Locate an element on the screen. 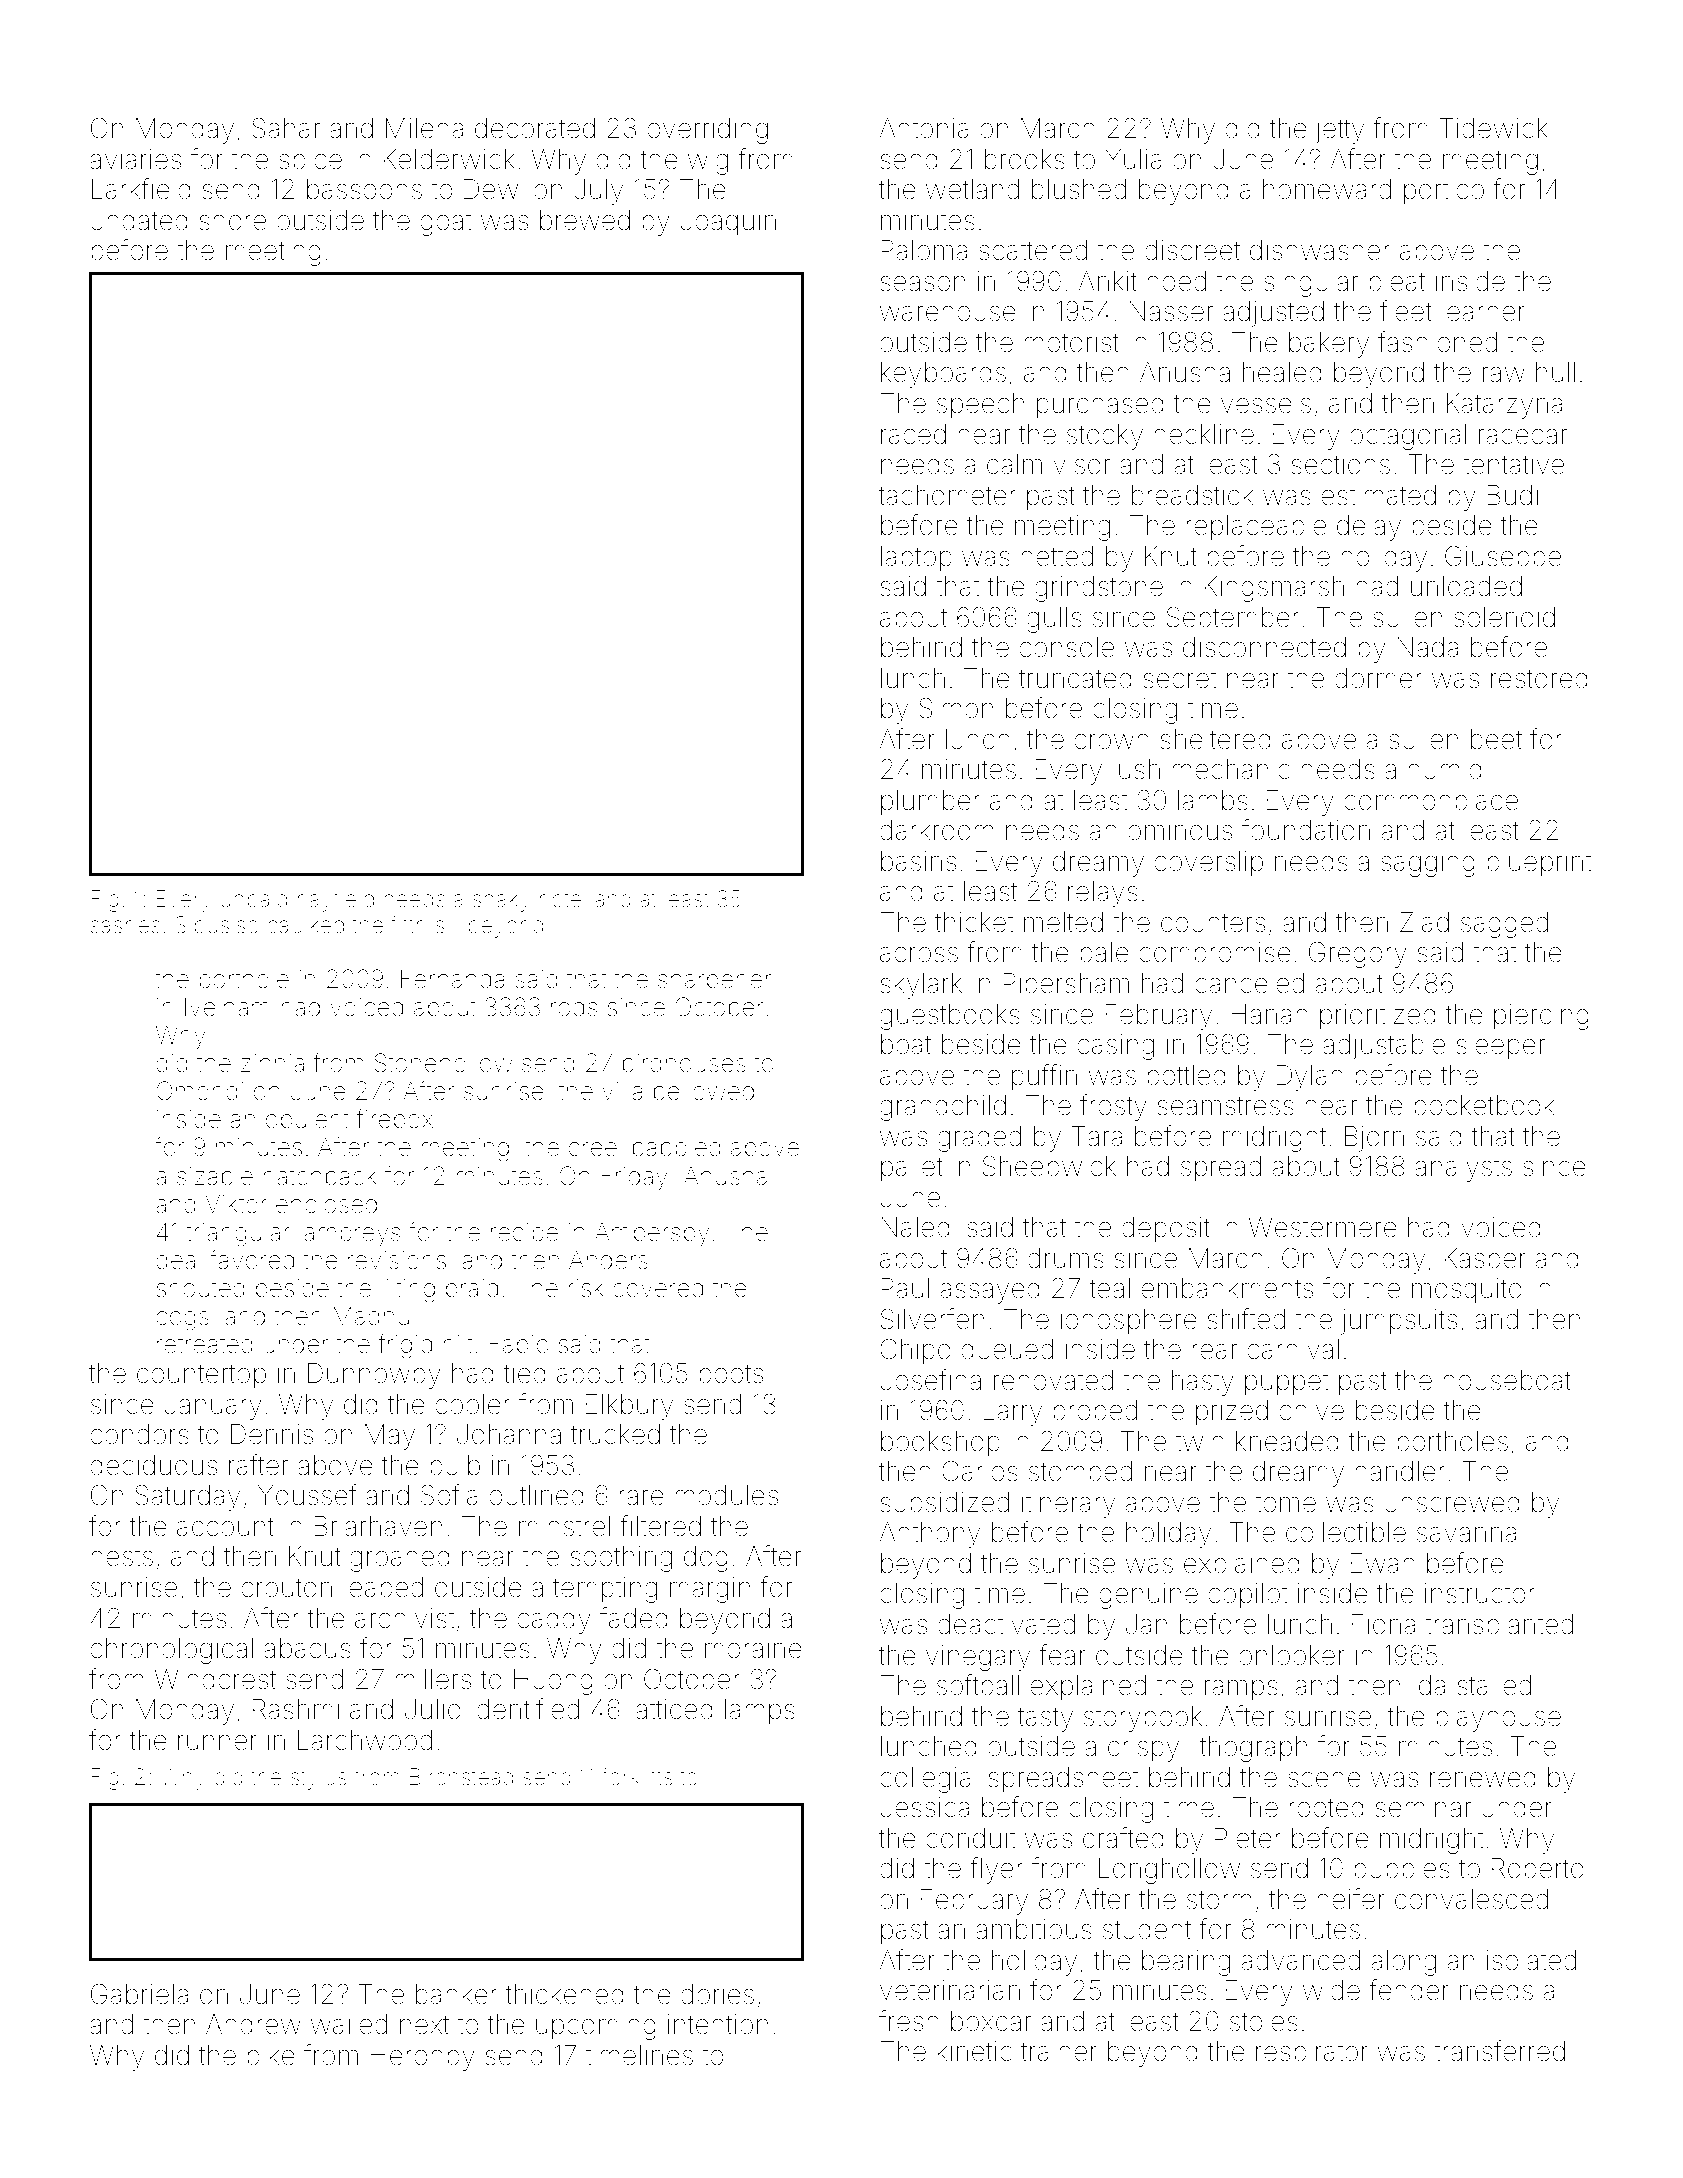 This screenshot has width=1683, height=2178. beet is located at coordinates (1496, 739).
